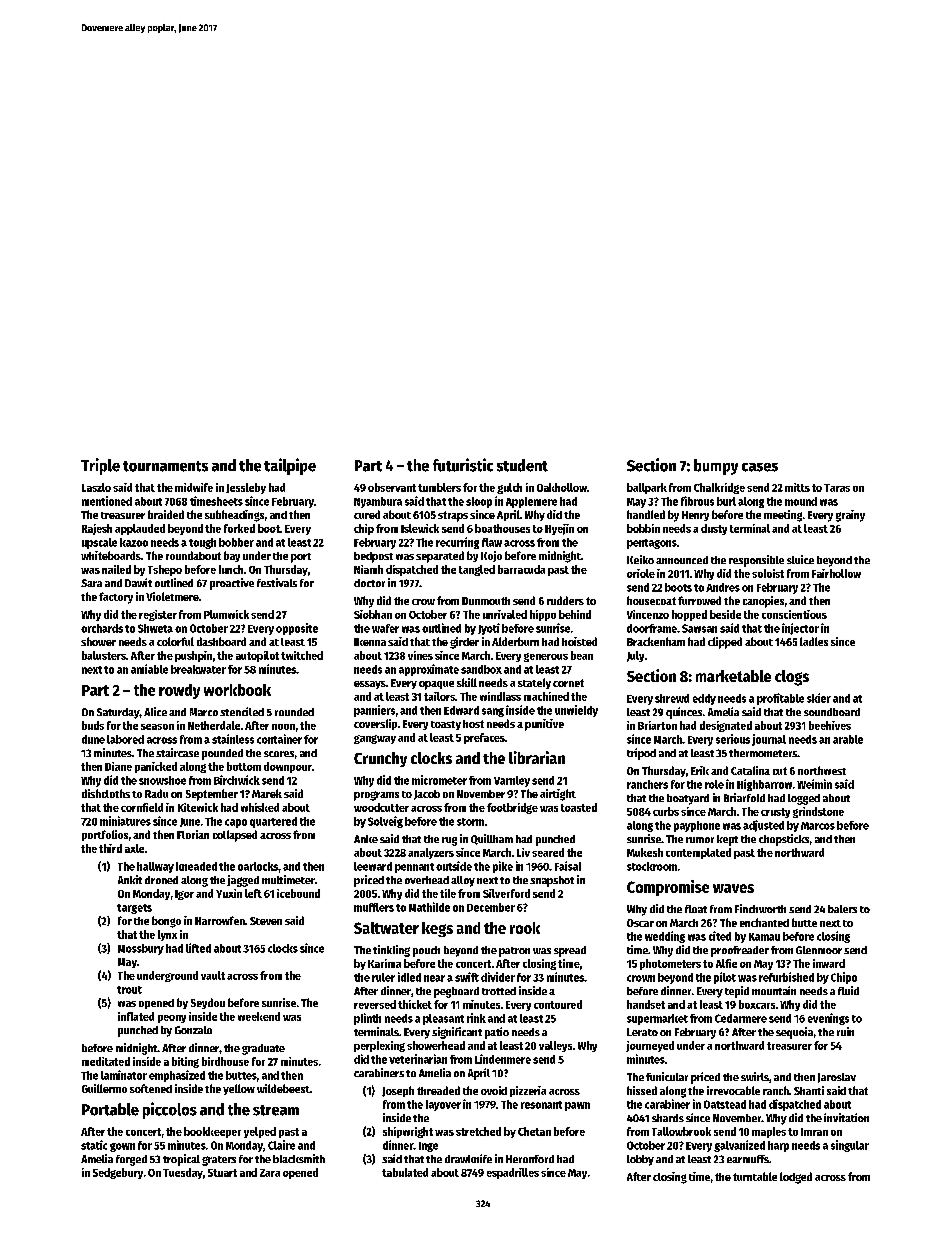 Image resolution: width=952 pixels, height=1233 pixels. Describe the element at coordinates (104, 1088) in the page. I see `Guillermo` at that location.
